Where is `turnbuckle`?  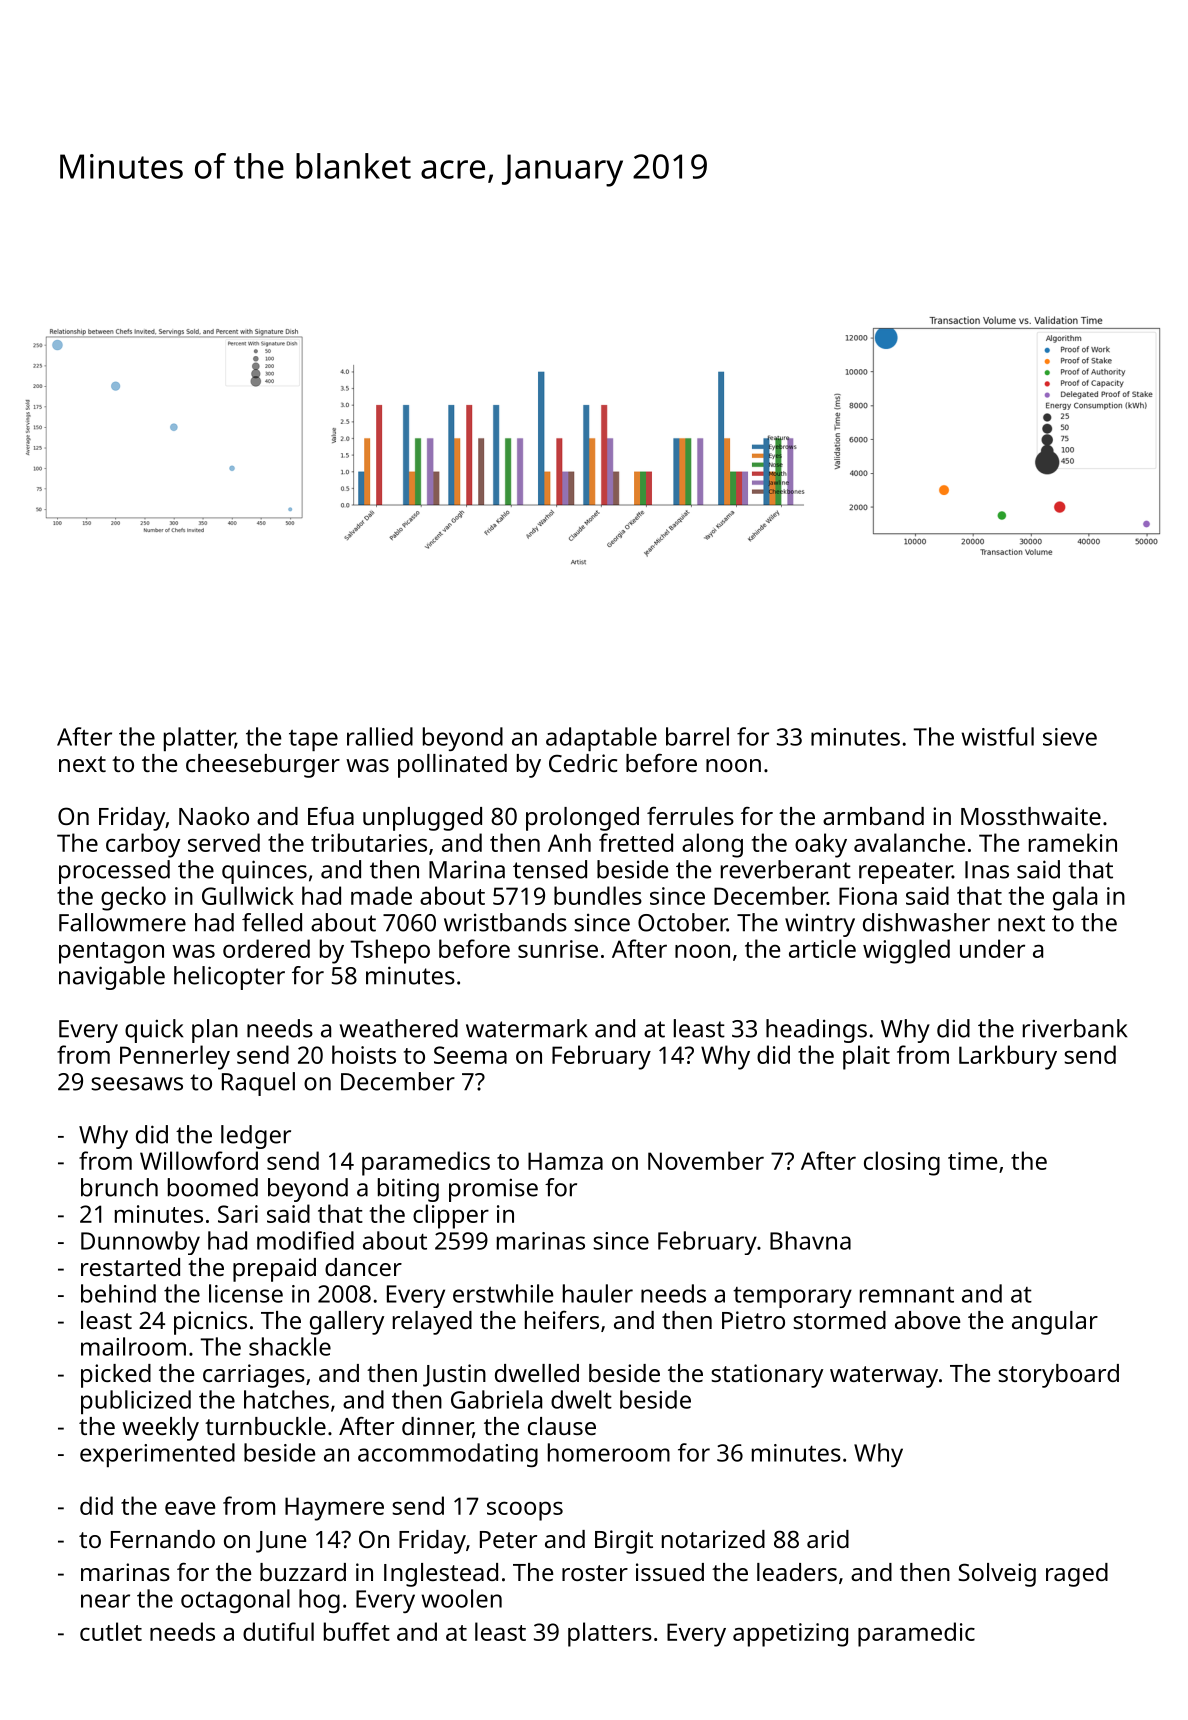 turnbuckle is located at coordinates (265, 1426).
